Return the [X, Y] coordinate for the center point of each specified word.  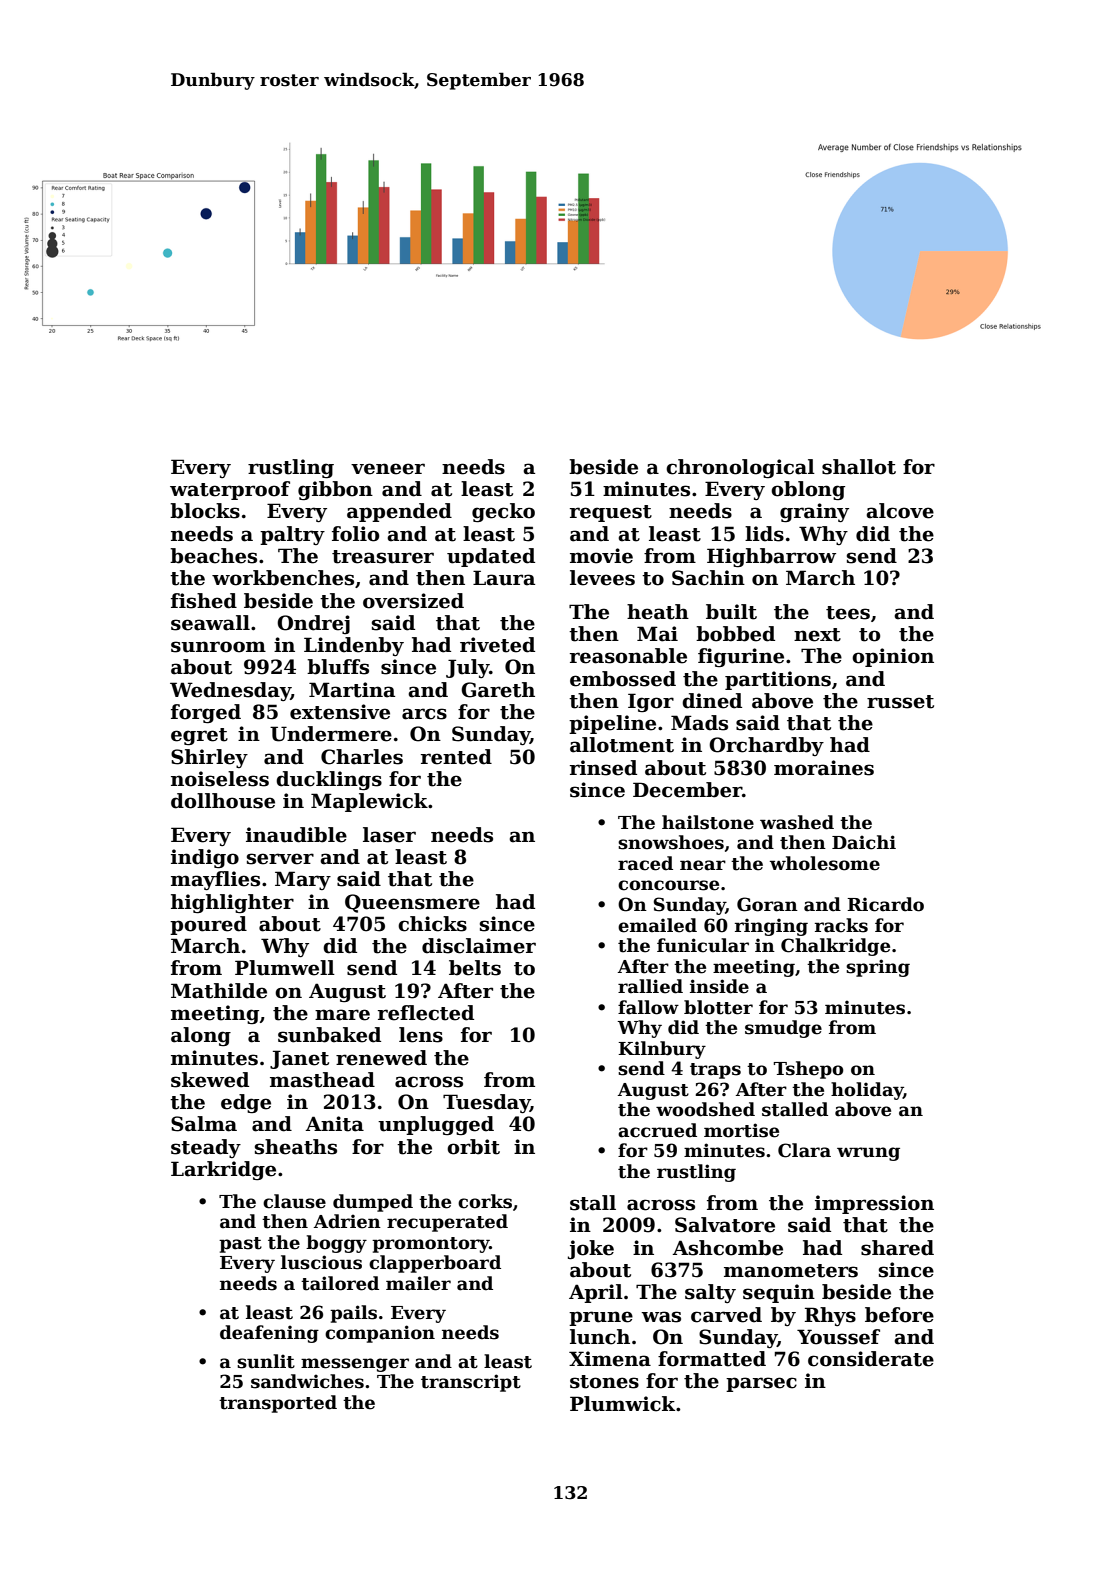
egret [199, 736]
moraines [824, 768]
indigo [205, 858]
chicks [432, 924]
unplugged [436, 1125]
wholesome [825, 863]
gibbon [335, 490]
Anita [334, 1124]
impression [874, 1204]
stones [604, 1382]
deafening [269, 1334]
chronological [740, 468]
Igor [651, 702]
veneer [388, 469]
